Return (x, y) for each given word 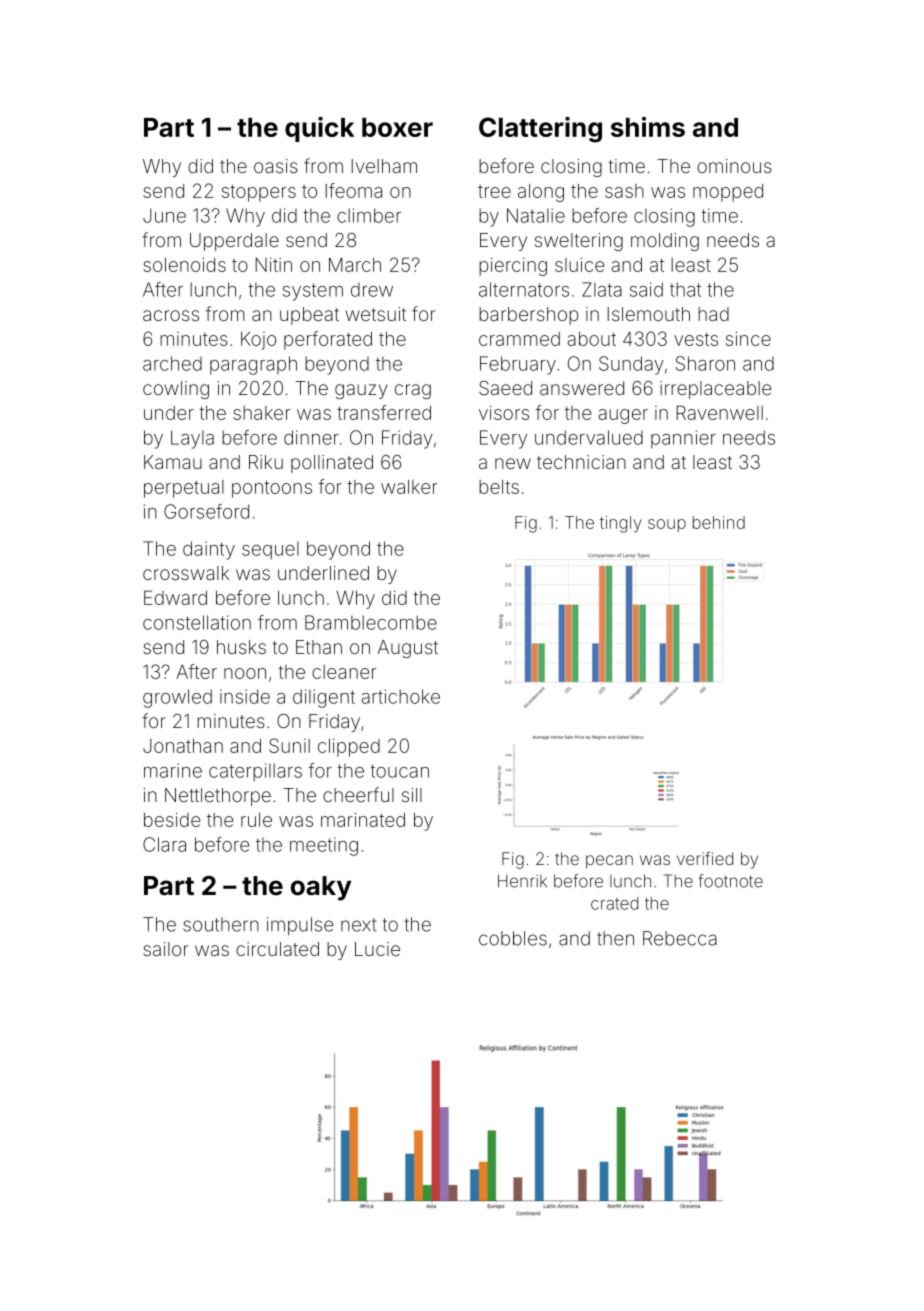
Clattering (540, 130)
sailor (165, 949)
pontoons (272, 489)
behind (719, 522)
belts (499, 487)
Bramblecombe (371, 622)
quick (319, 129)
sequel (270, 550)
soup (667, 525)
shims (648, 127)
